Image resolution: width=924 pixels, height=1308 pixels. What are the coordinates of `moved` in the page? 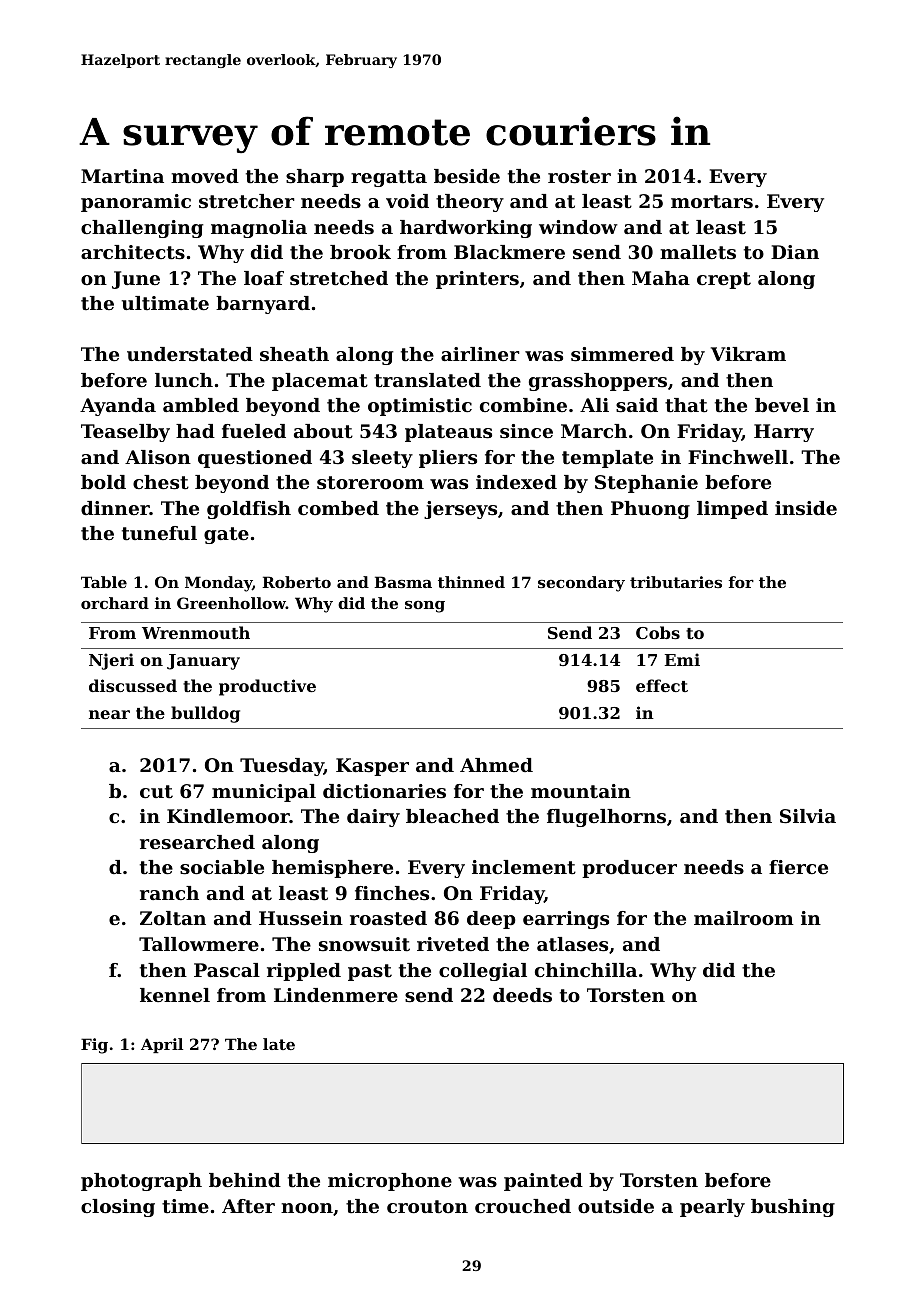 It's located at (205, 176).
